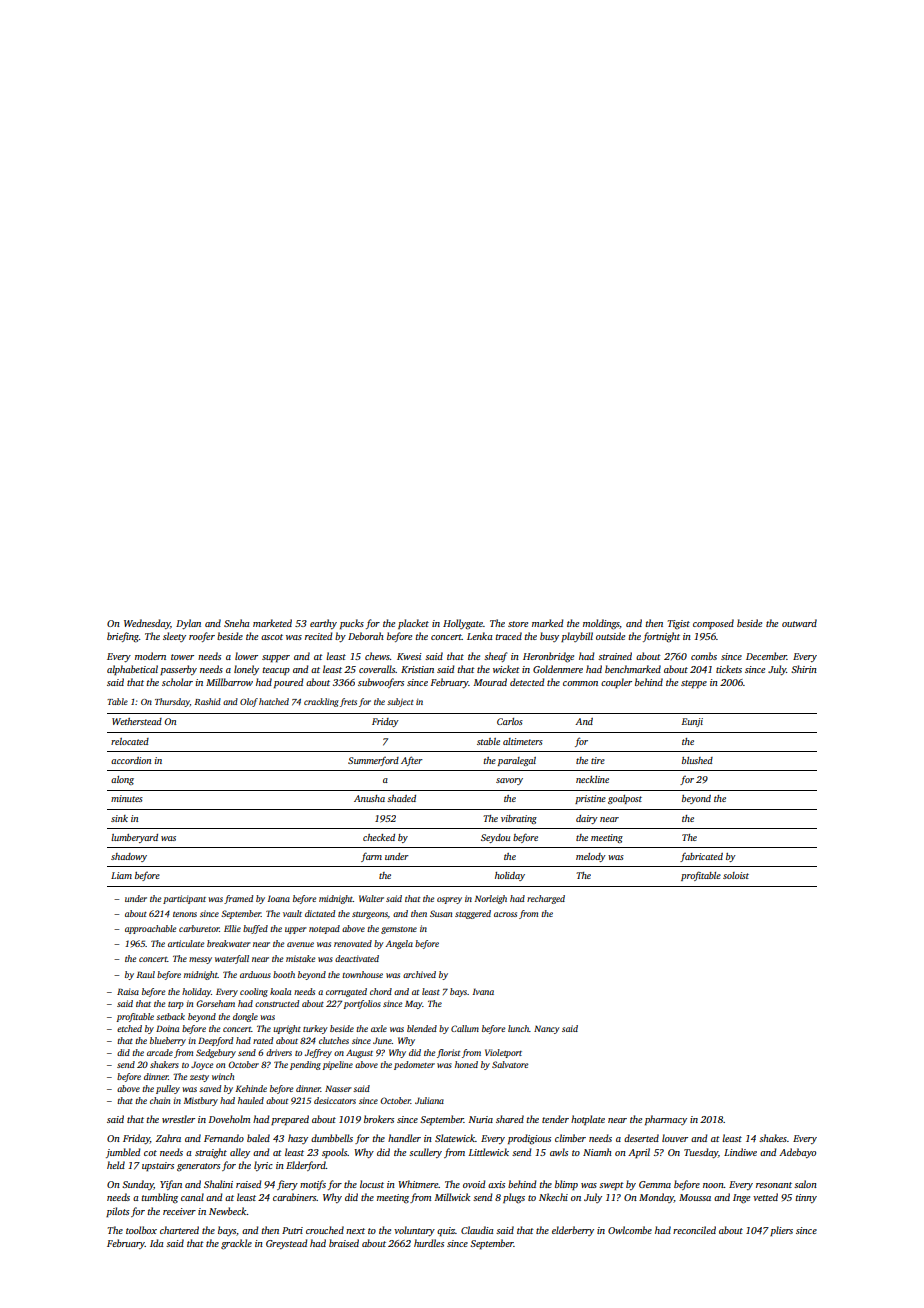 The width and height of the image is (924, 1308). What do you see at coordinates (134, 838) in the image?
I see `lumberyard` at bounding box center [134, 838].
